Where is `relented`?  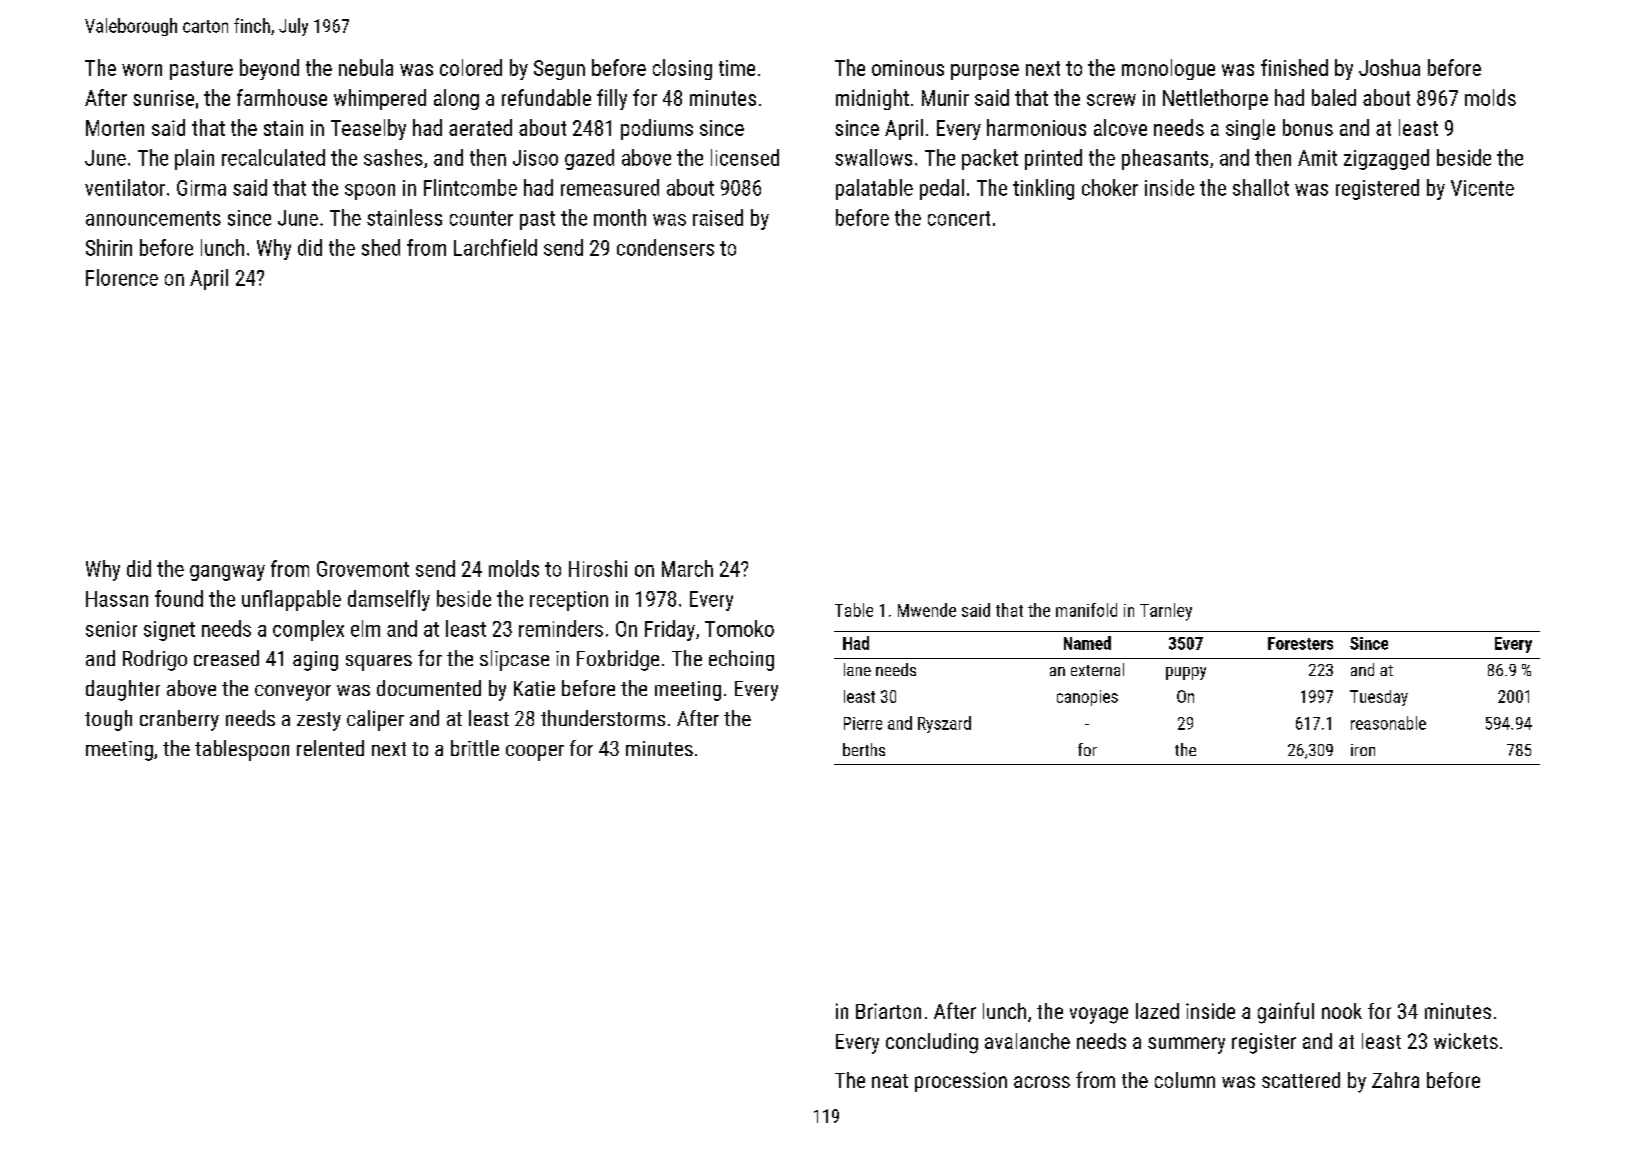
relented is located at coordinates (330, 748).
